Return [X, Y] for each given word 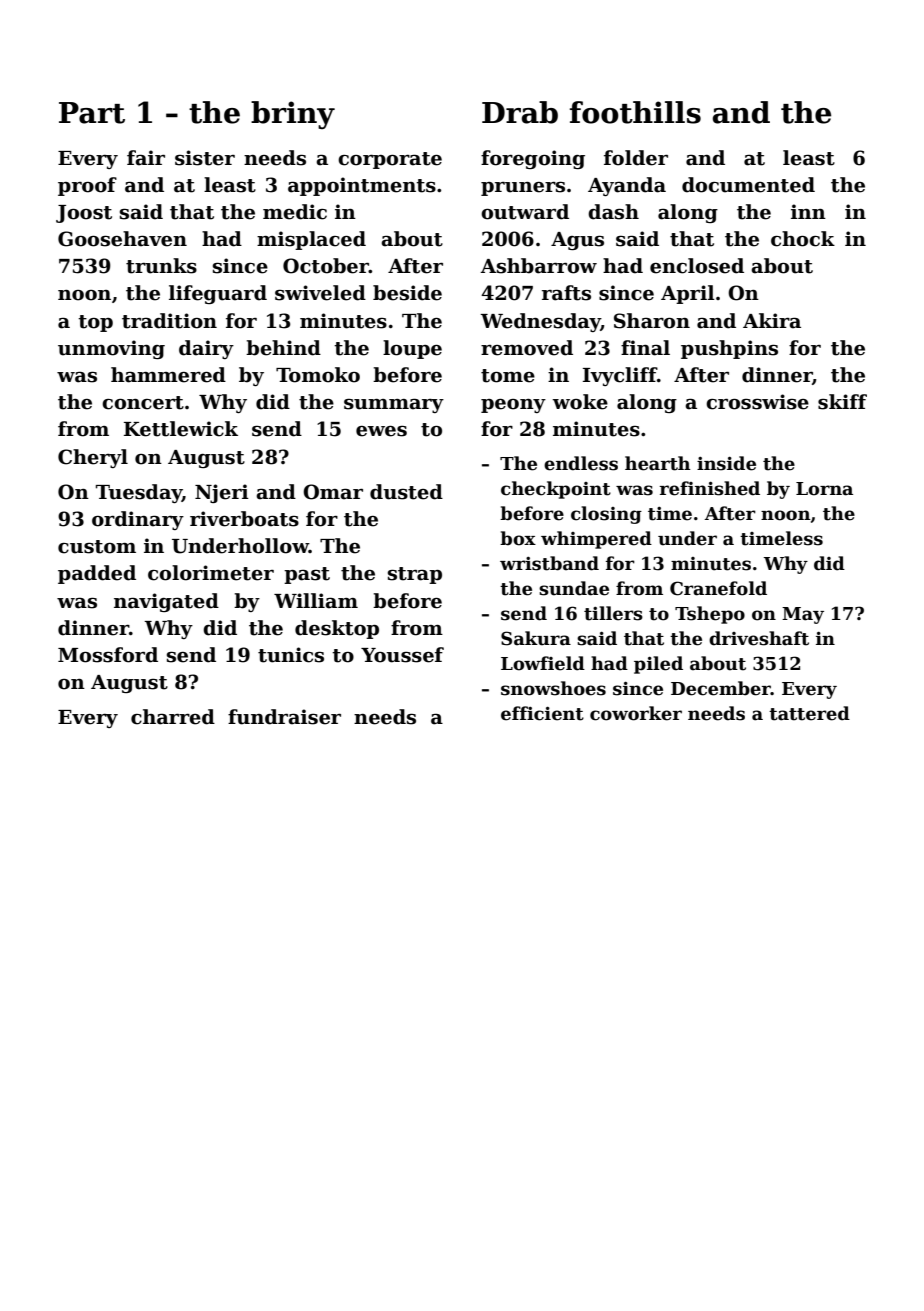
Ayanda [627, 186]
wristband [549, 563]
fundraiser [284, 717]
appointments [362, 186]
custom [97, 547]
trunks [161, 266]
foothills [635, 112]
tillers [613, 613]
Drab [520, 112]
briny [293, 115]
